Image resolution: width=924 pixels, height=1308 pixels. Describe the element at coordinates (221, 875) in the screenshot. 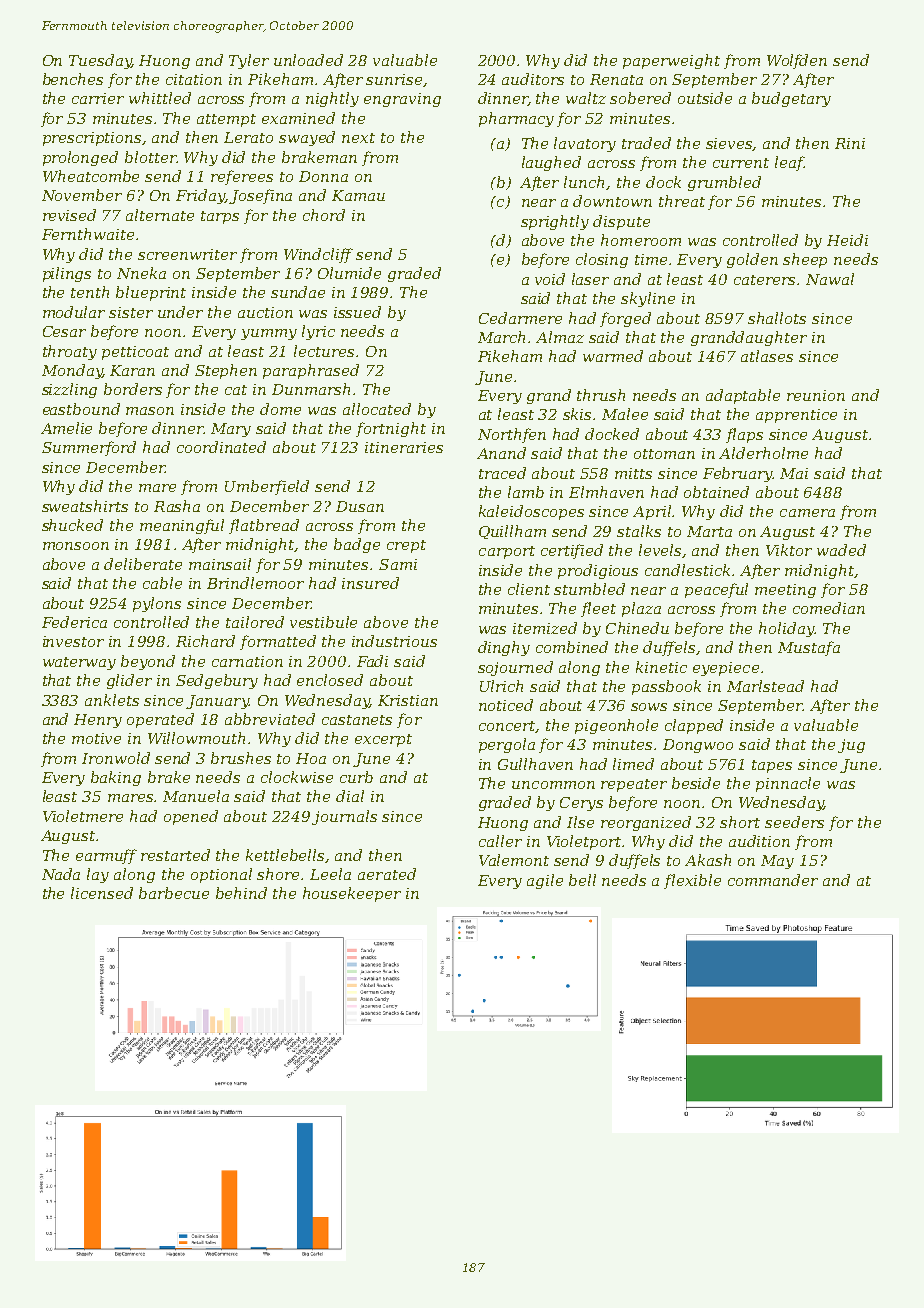

I see `optional` at that location.
